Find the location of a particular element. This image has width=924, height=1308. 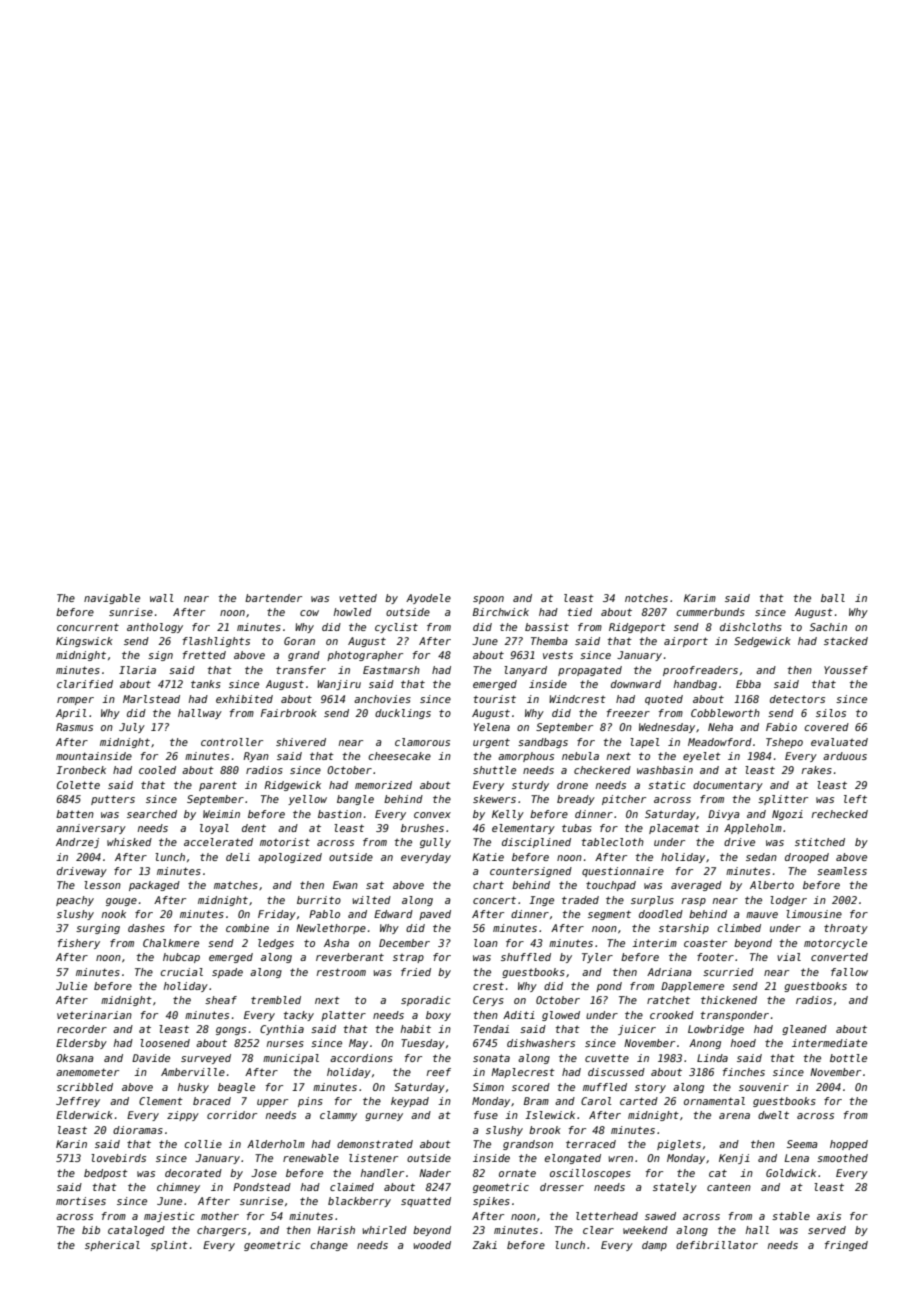

Karim is located at coordinates (700, 598).
